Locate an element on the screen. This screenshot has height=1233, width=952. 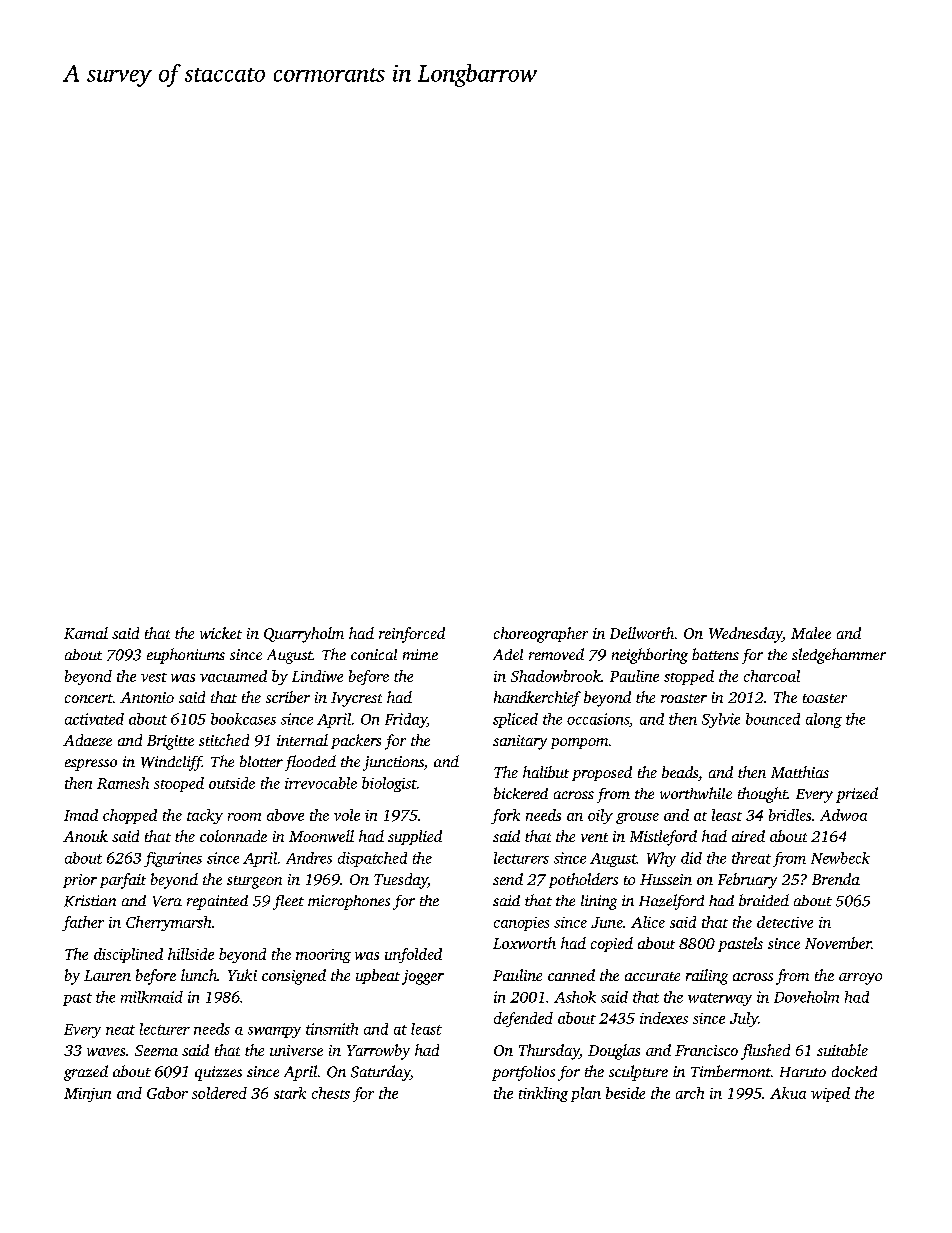
chests is located at coordinates (331, 1093).
